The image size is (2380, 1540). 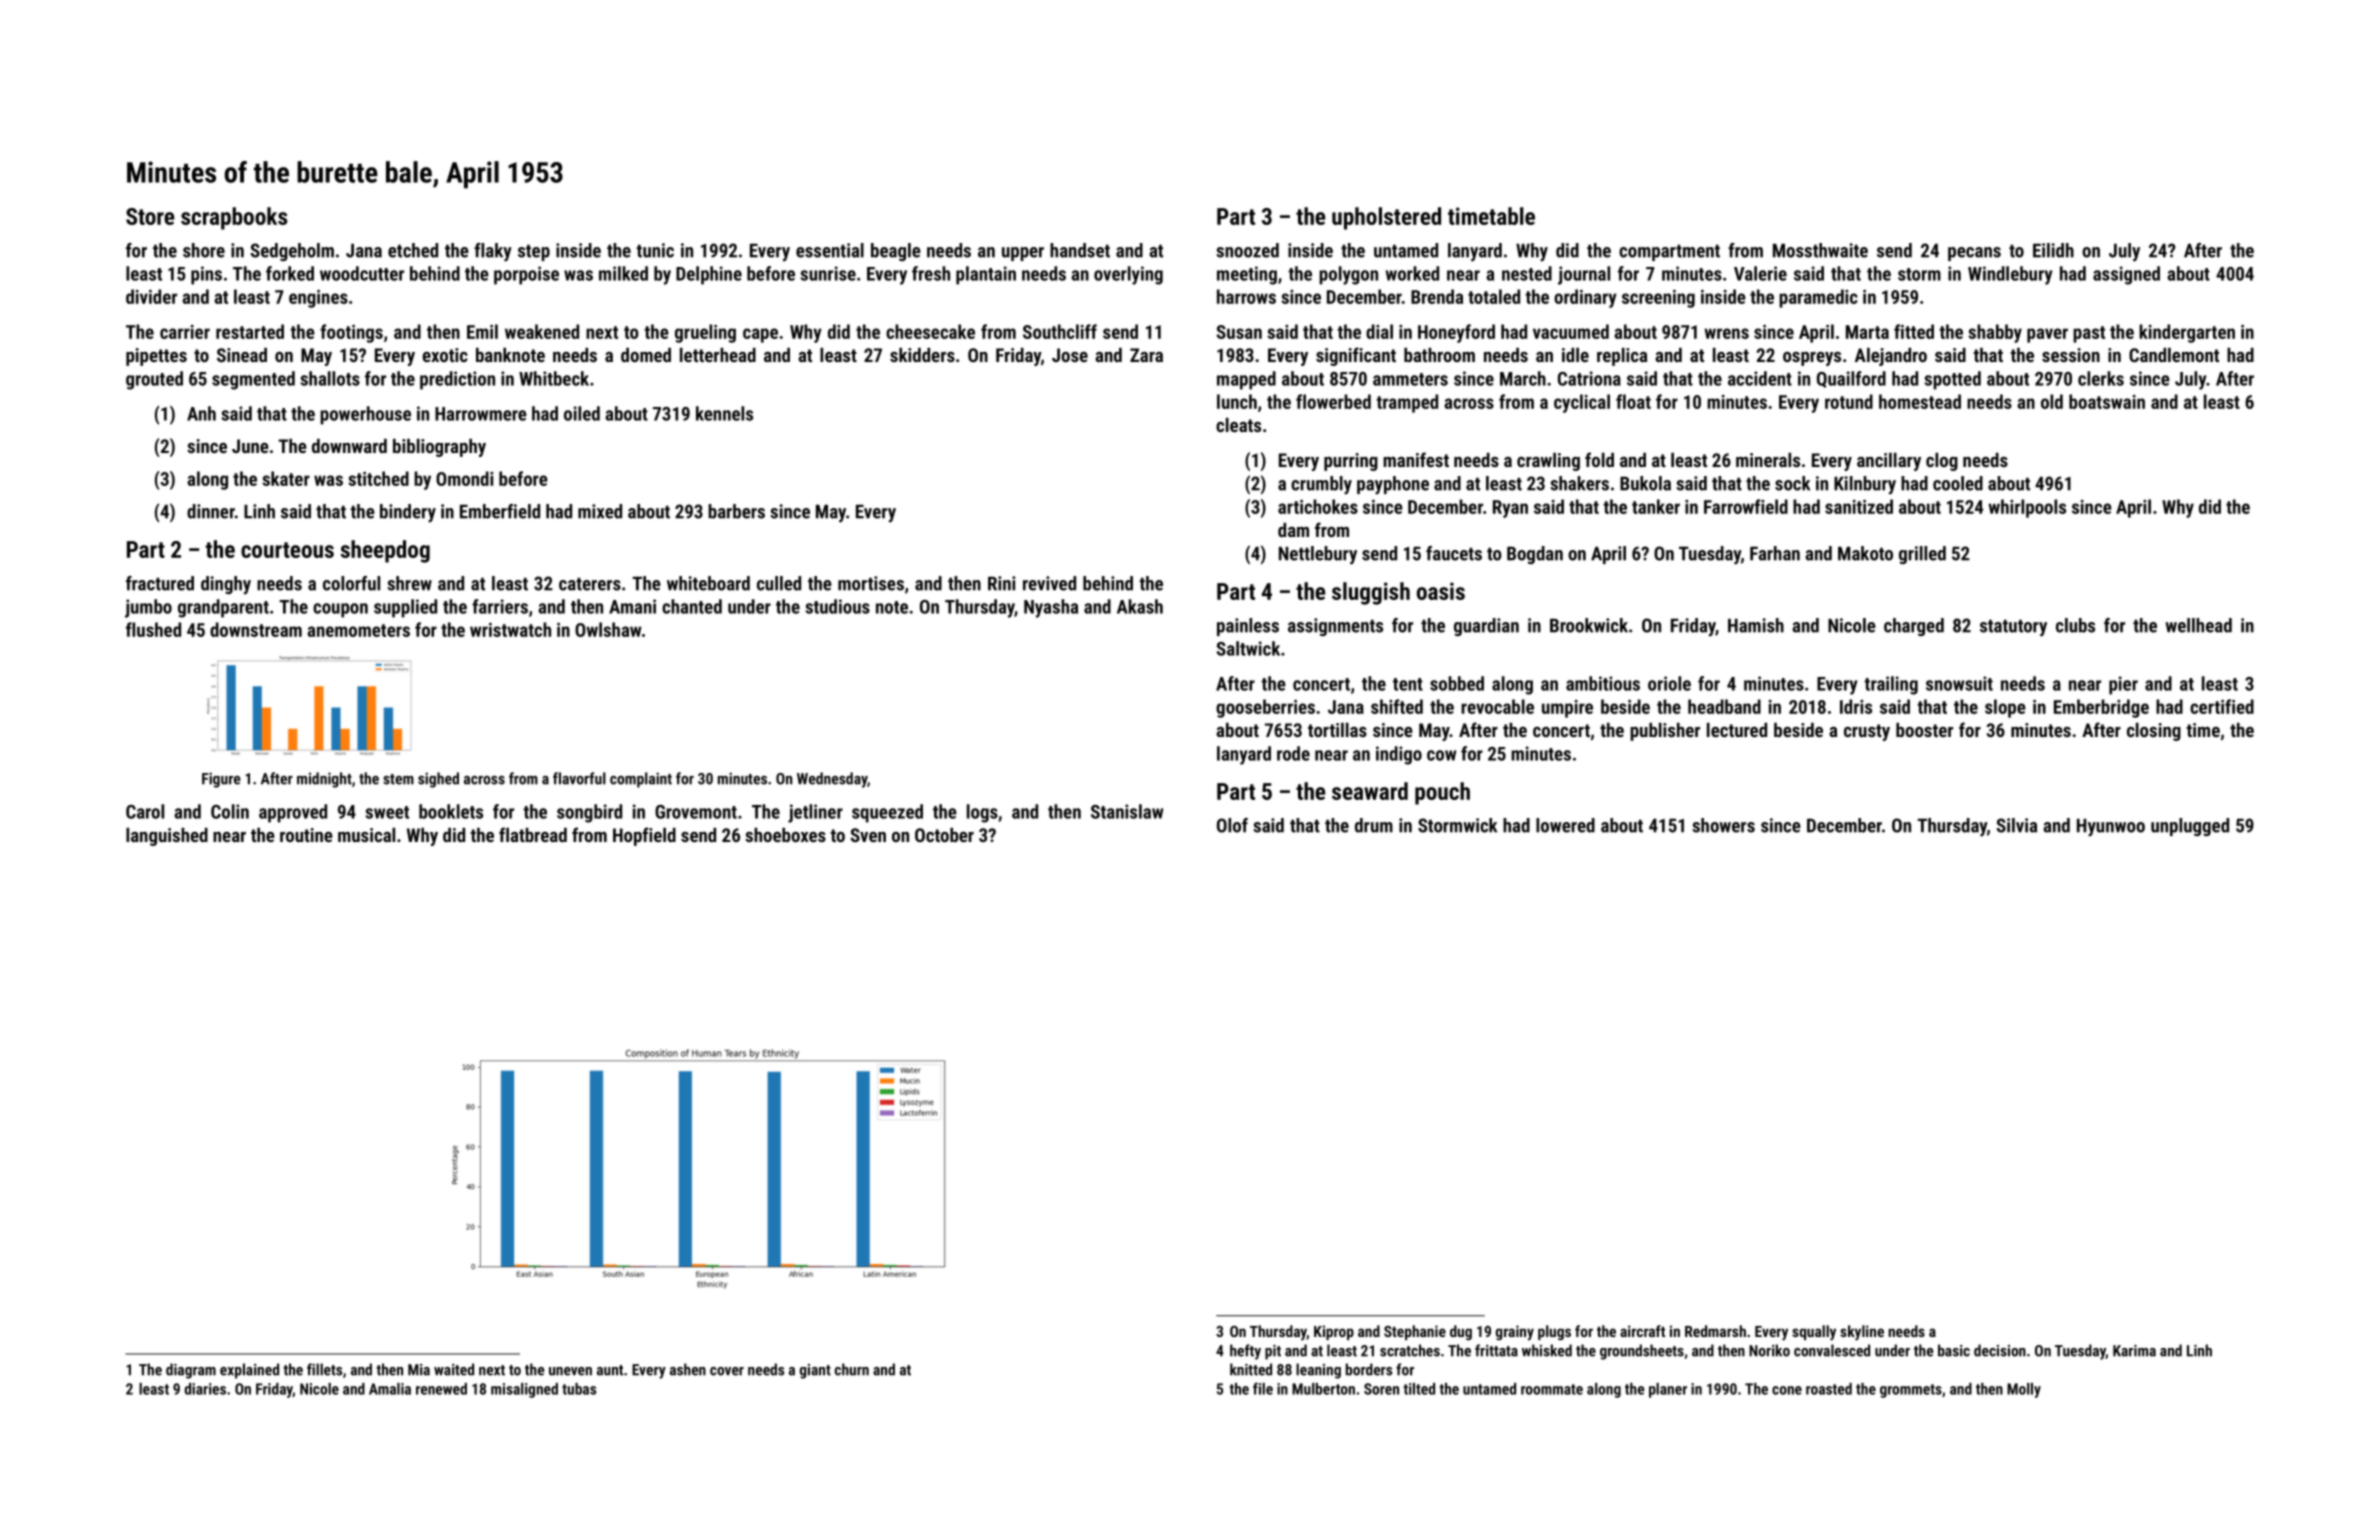 What do you see at coordinates (2016, 825) in the screenshot?
I see `Silvia` at bounding box center [2016, 825].
